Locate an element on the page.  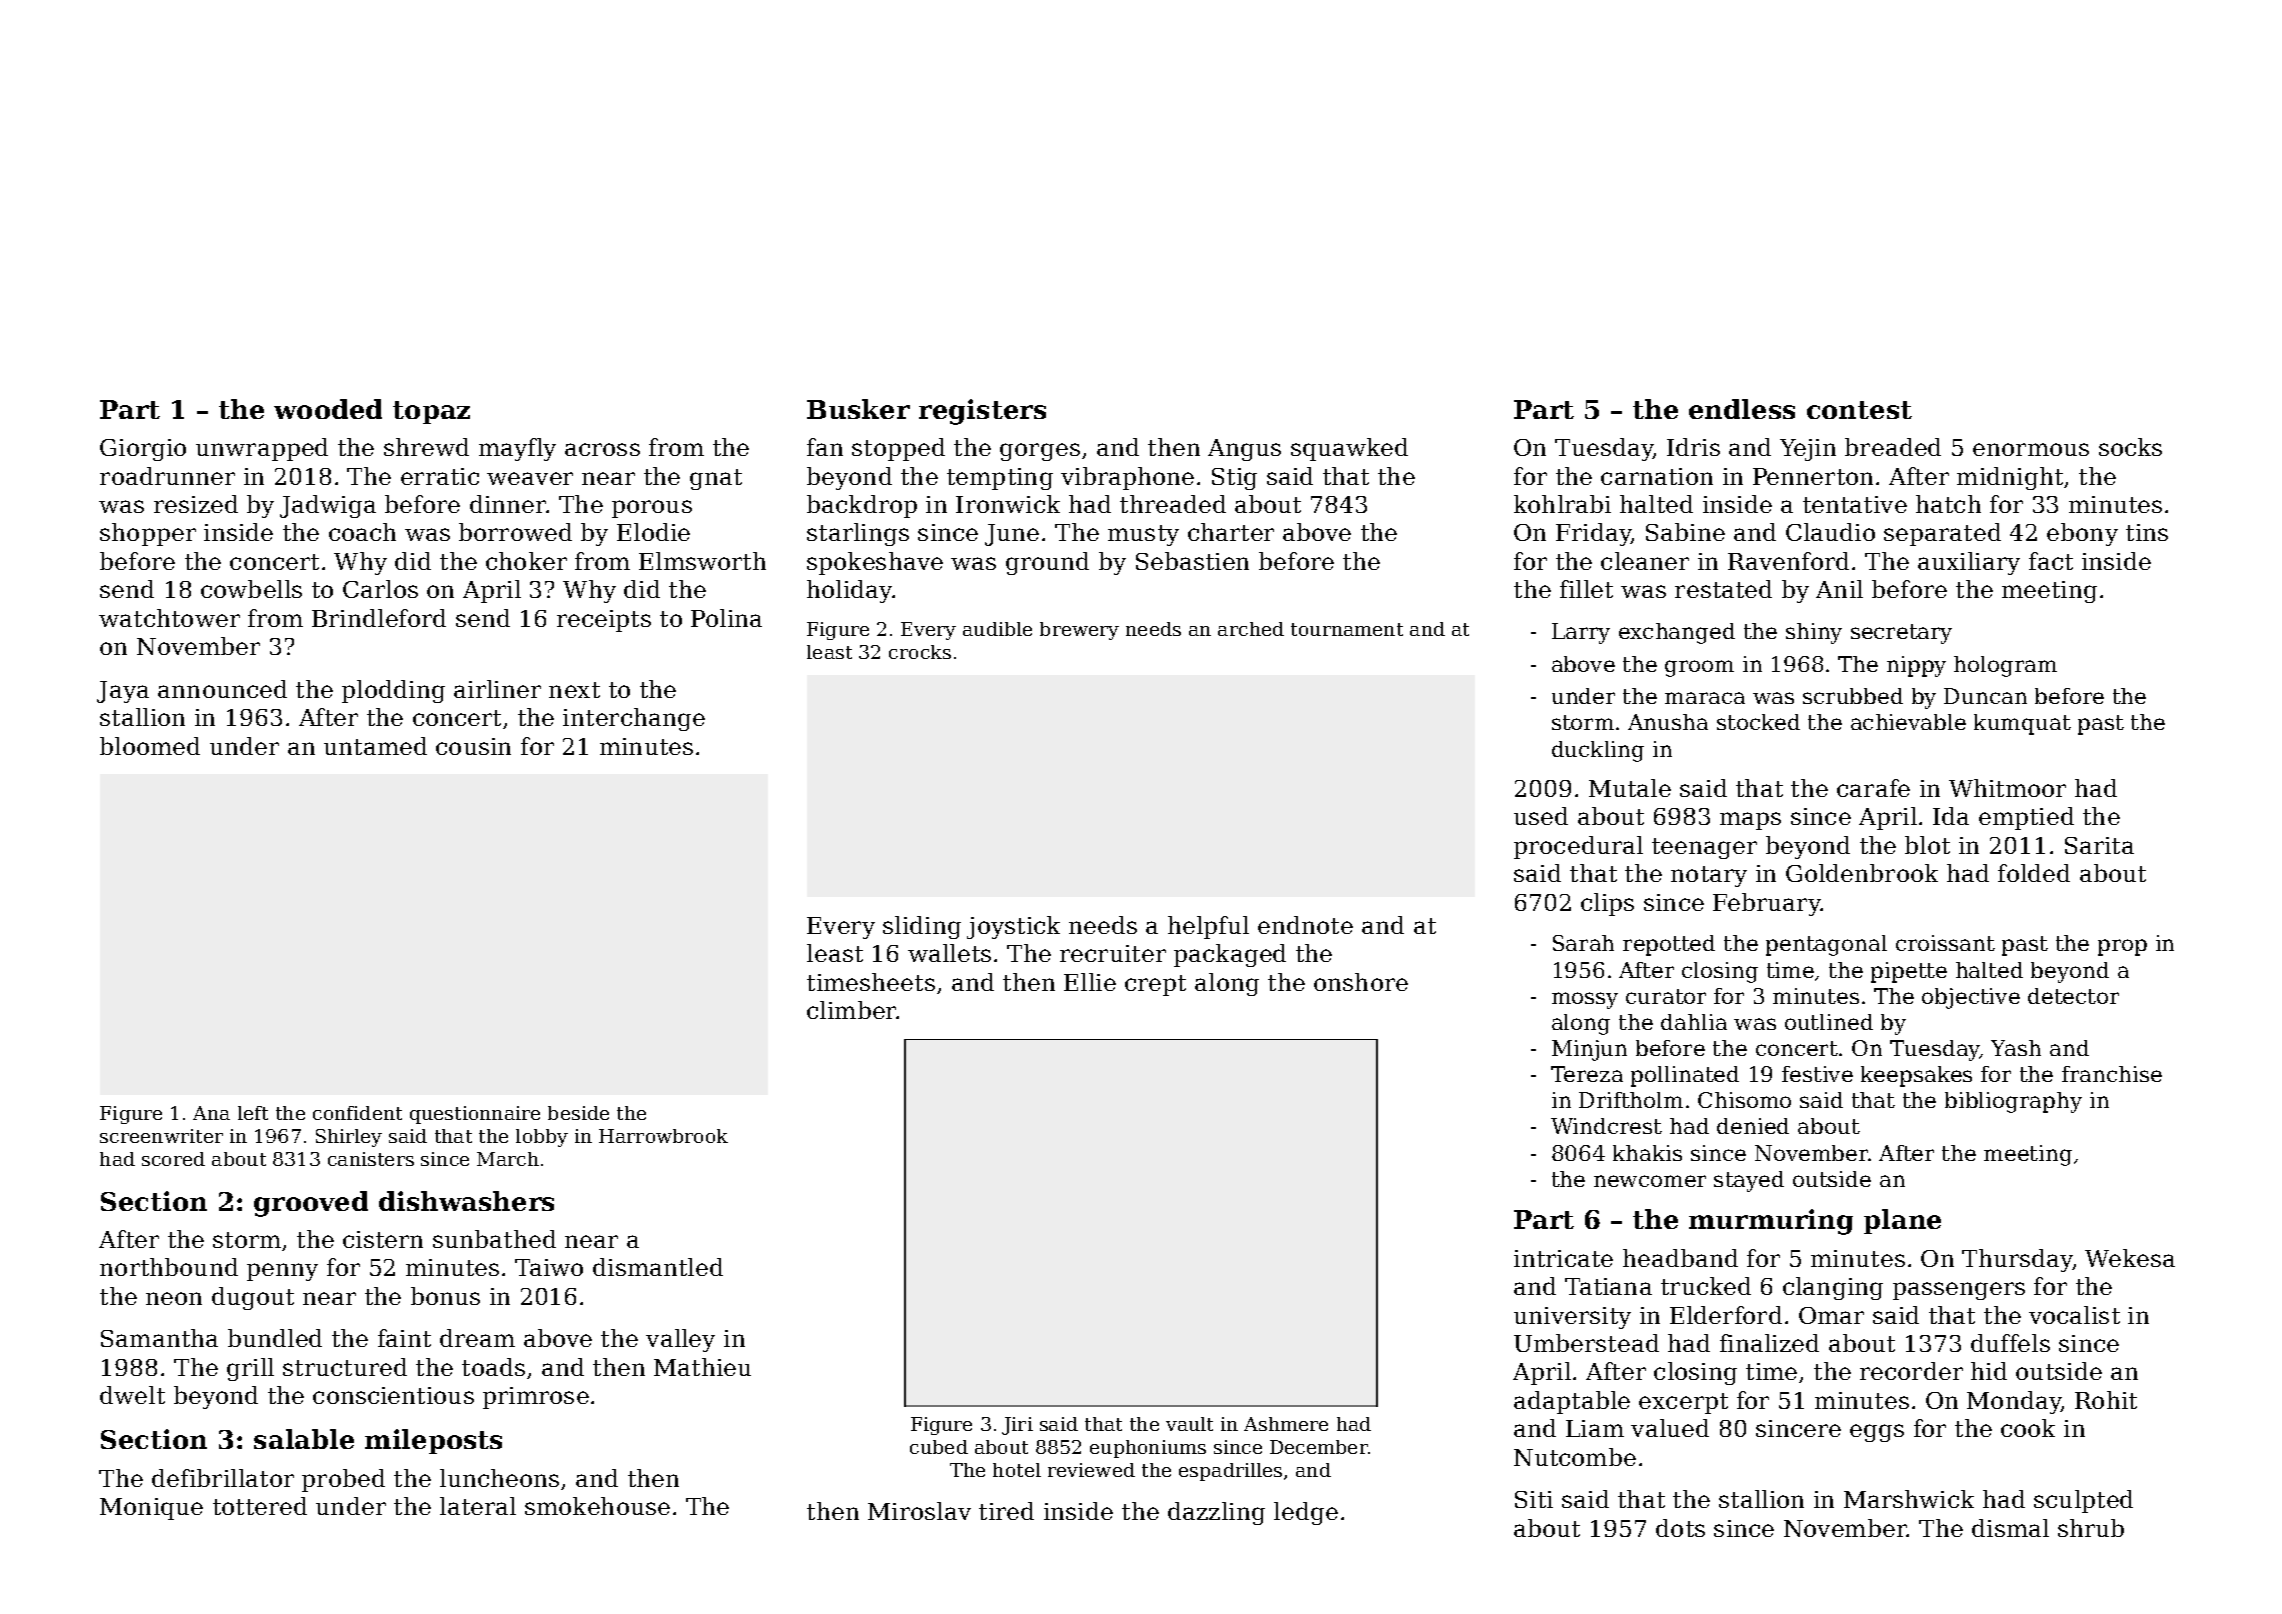
registers is located at coordinates (982, 412).
